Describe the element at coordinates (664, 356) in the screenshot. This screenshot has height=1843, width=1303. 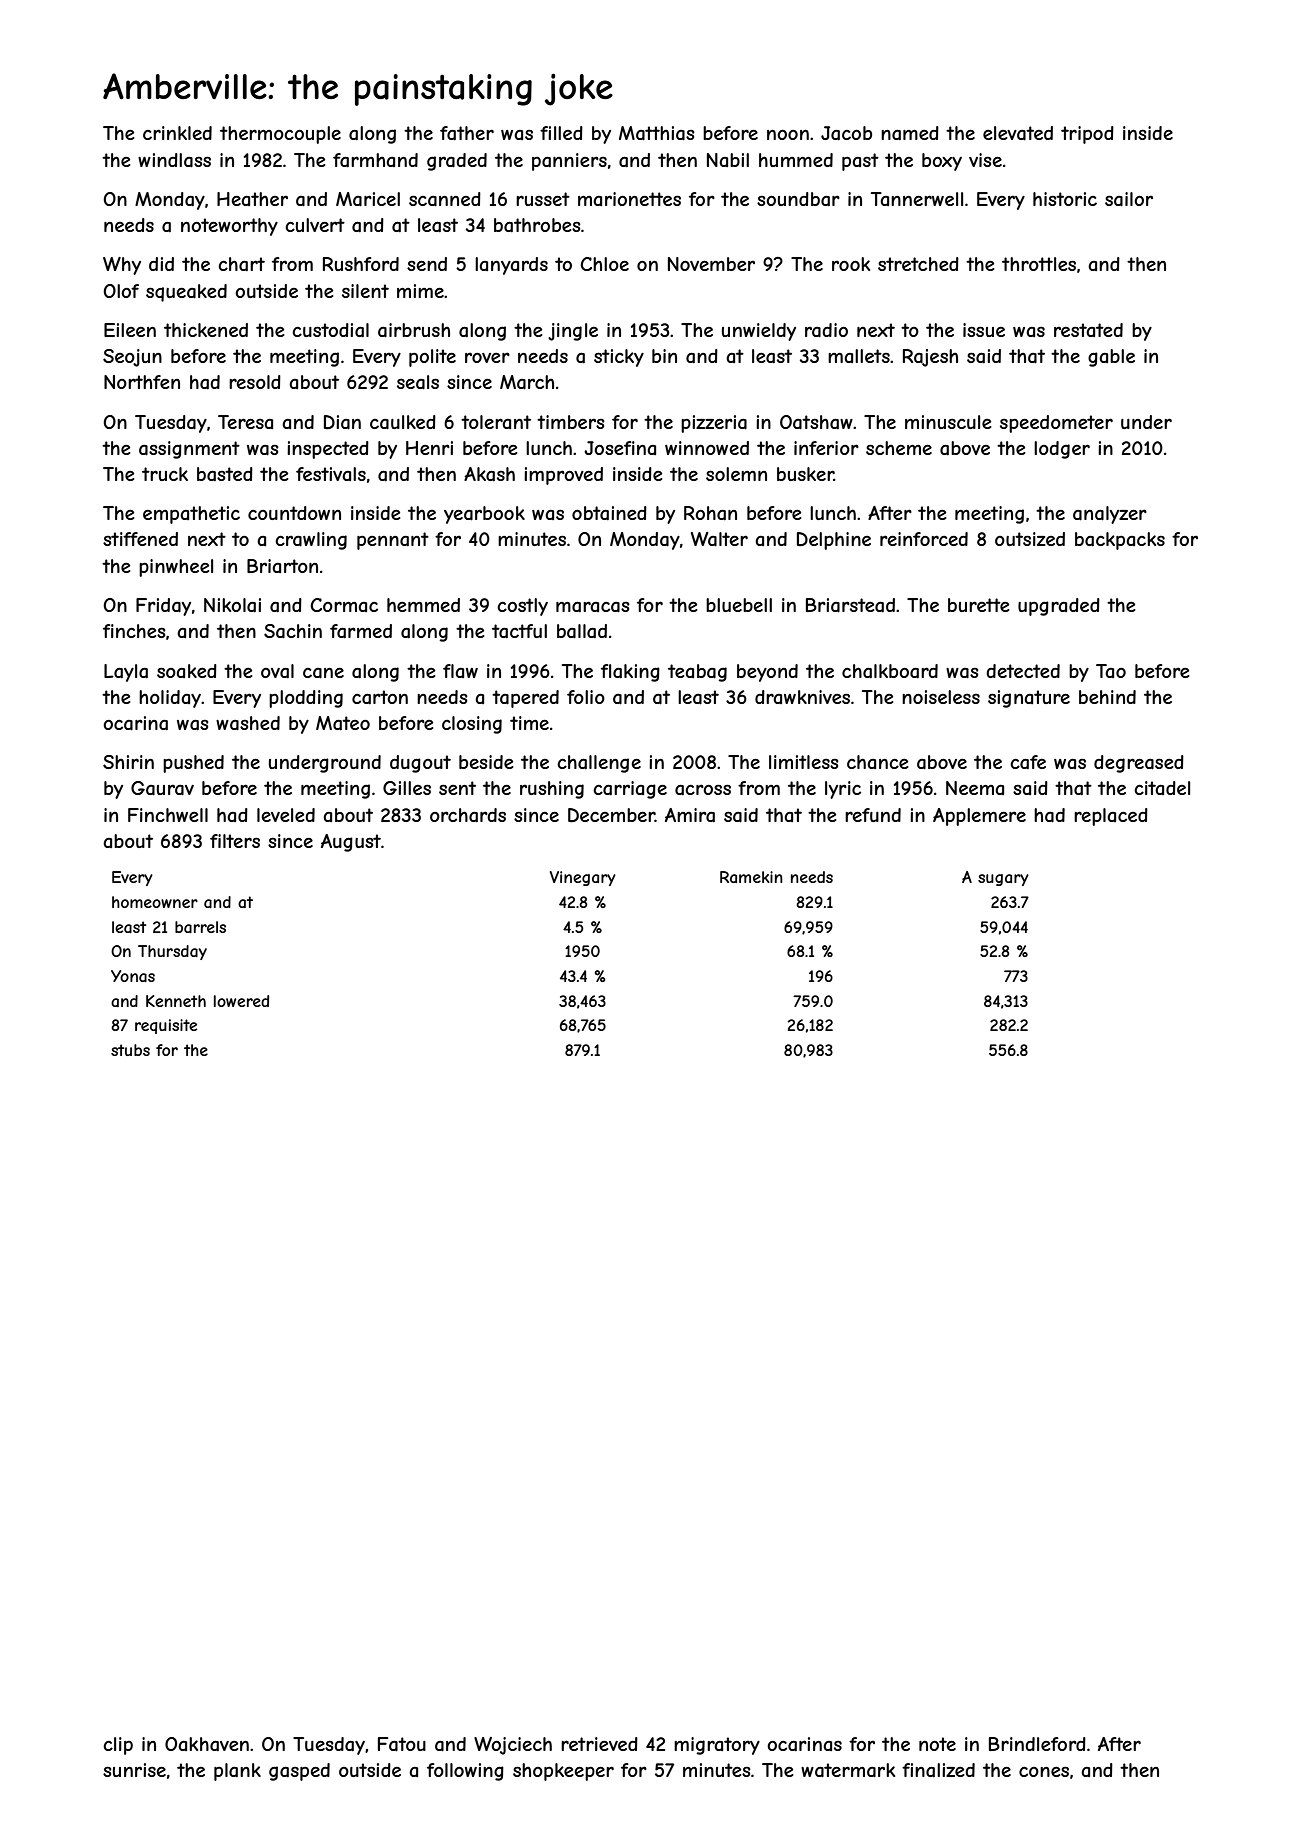
I see `bin` at that location.
